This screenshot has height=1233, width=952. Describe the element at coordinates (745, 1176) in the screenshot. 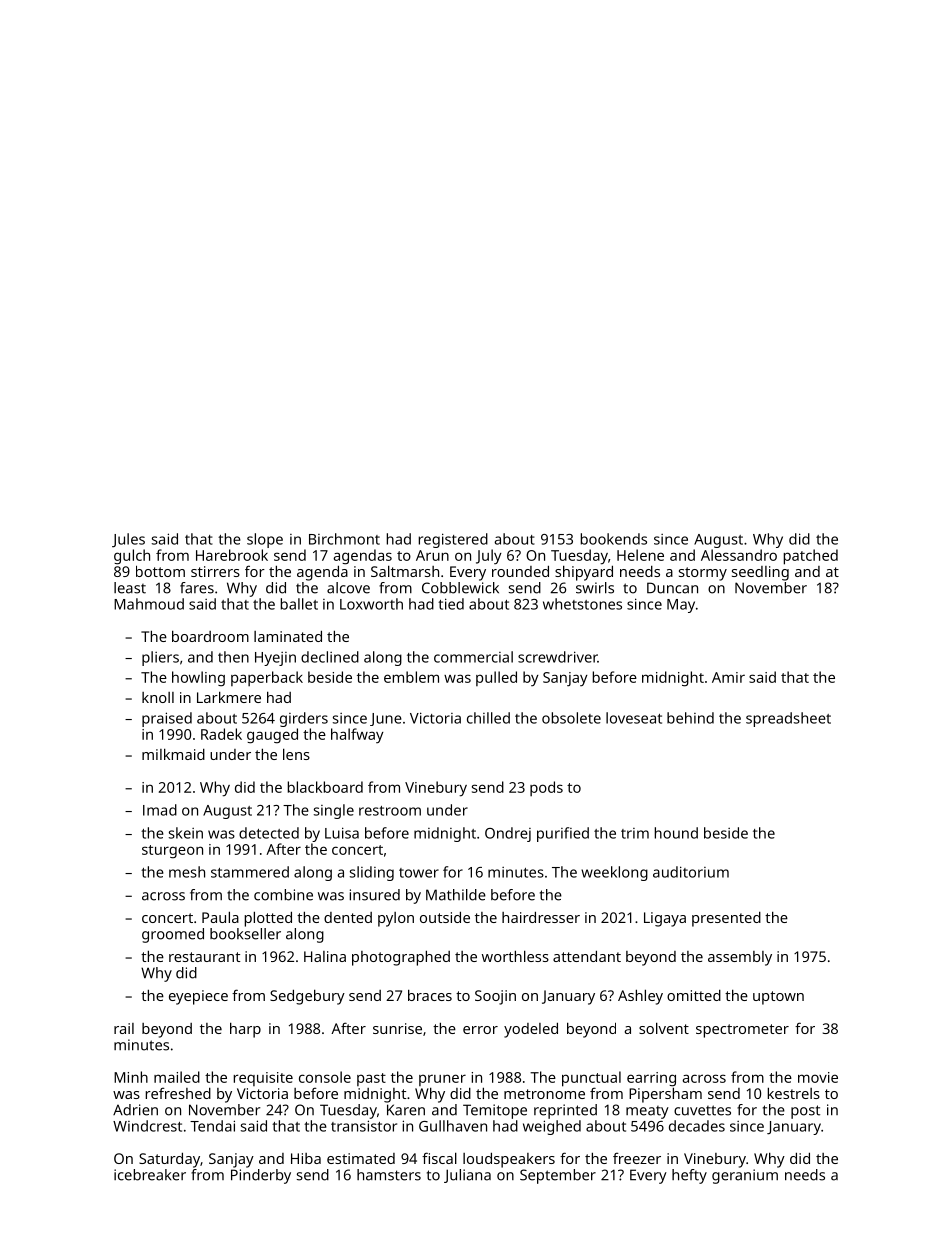

I see `geranium` at that location.
